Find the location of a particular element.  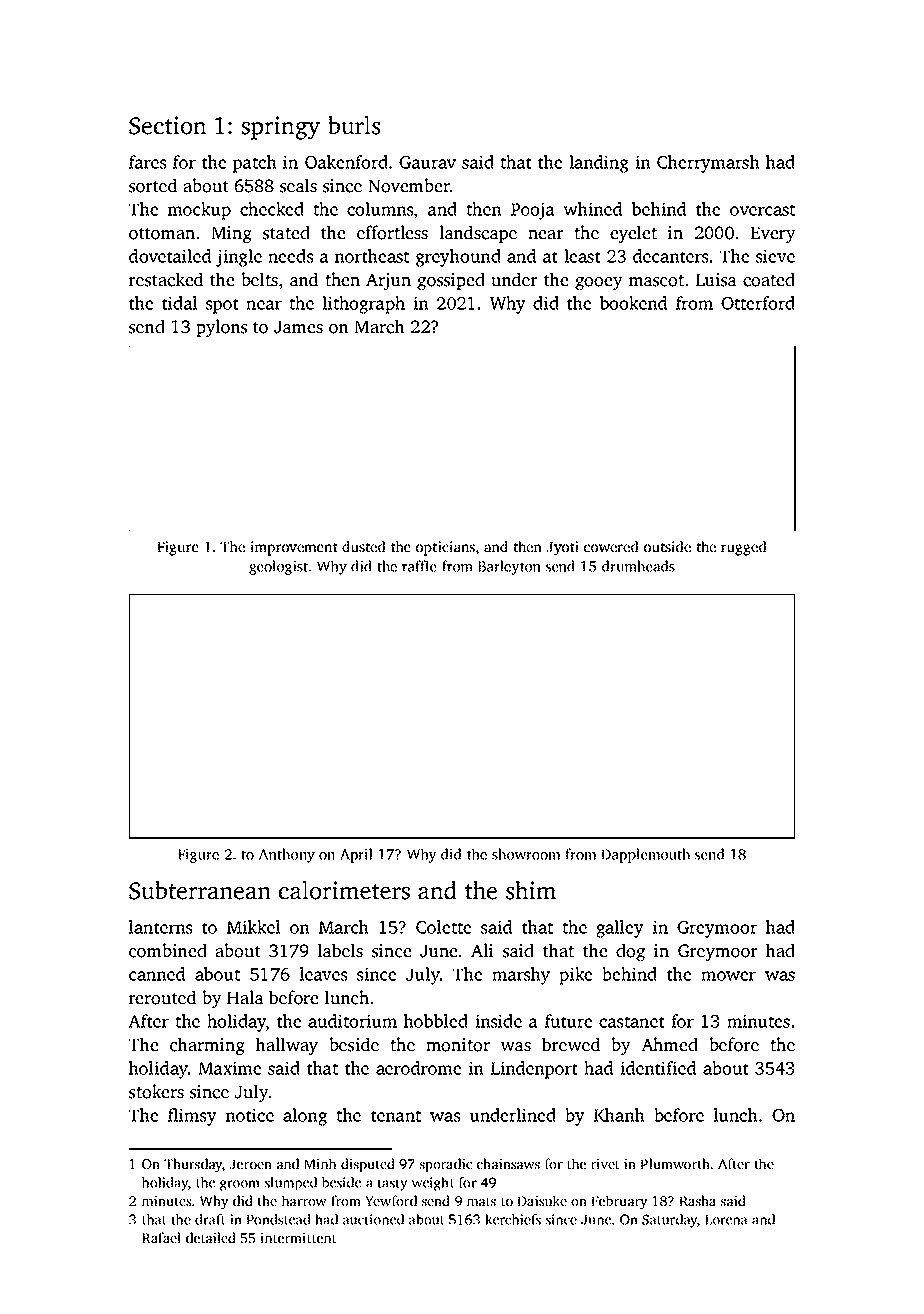

Hala is located at coordinates (245, 997).
